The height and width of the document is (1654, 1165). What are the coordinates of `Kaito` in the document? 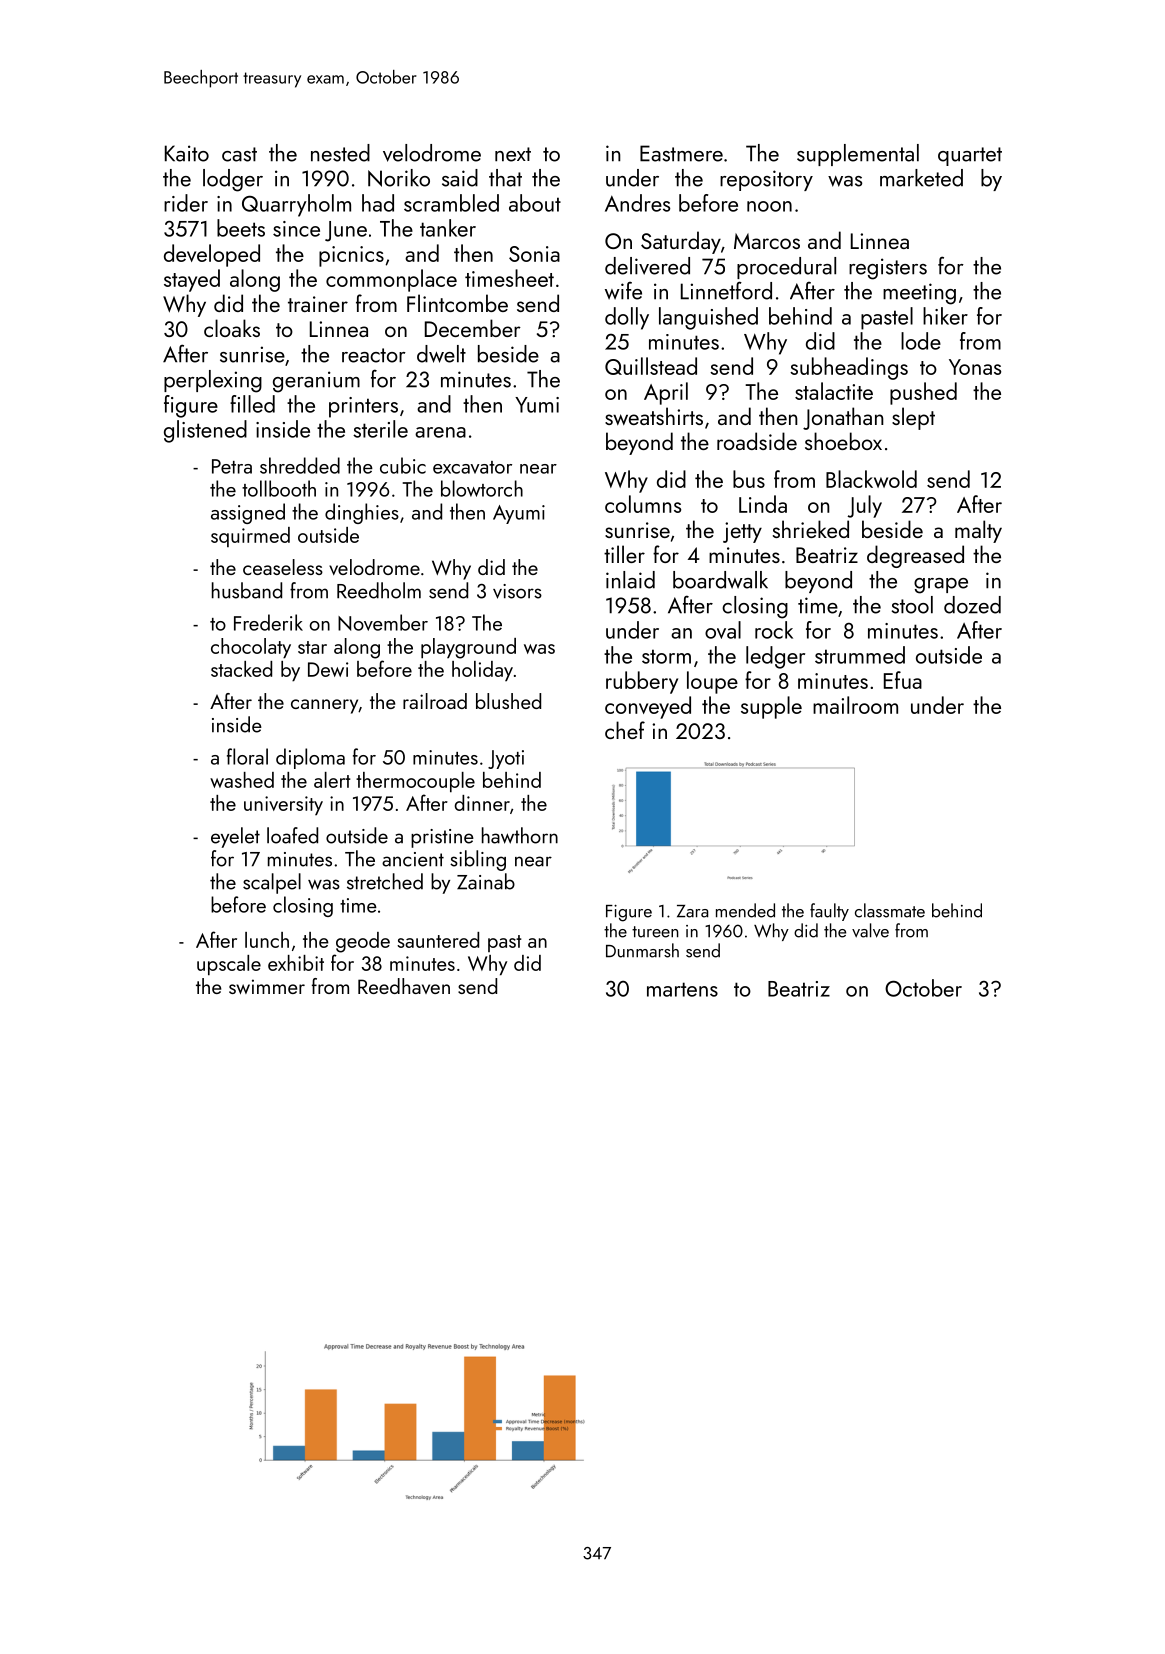 It's located at (187, 153).
